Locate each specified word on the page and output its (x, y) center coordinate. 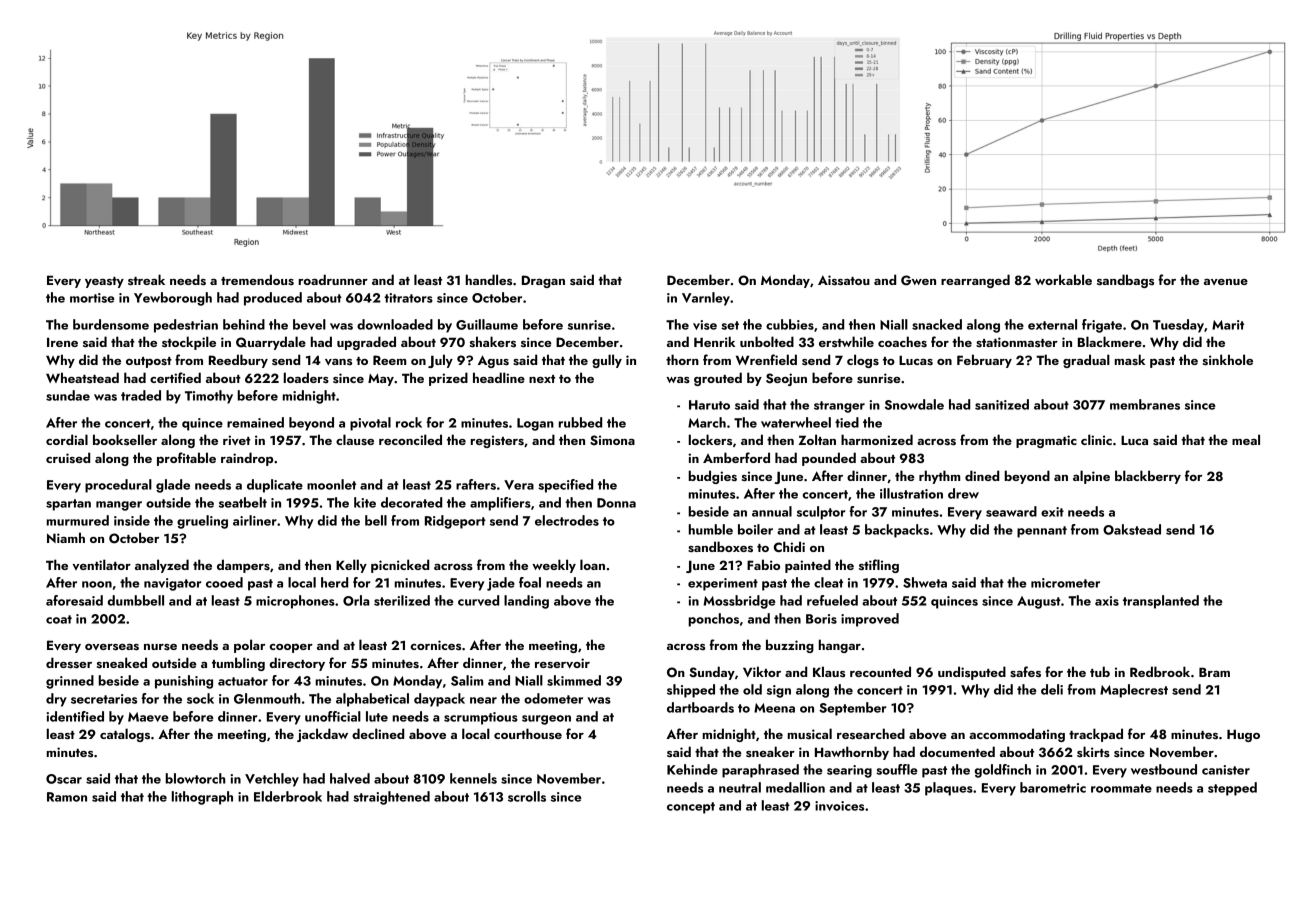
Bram (1214, 672)
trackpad (1096, 735)
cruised (68, 457)
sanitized (1002, 404)
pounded (829, 459)
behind (244, 324)
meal (1246, 439)
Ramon (67, 797)
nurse (160, 647)
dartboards (700, 707)
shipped (691, 691)
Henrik (714, 341)
